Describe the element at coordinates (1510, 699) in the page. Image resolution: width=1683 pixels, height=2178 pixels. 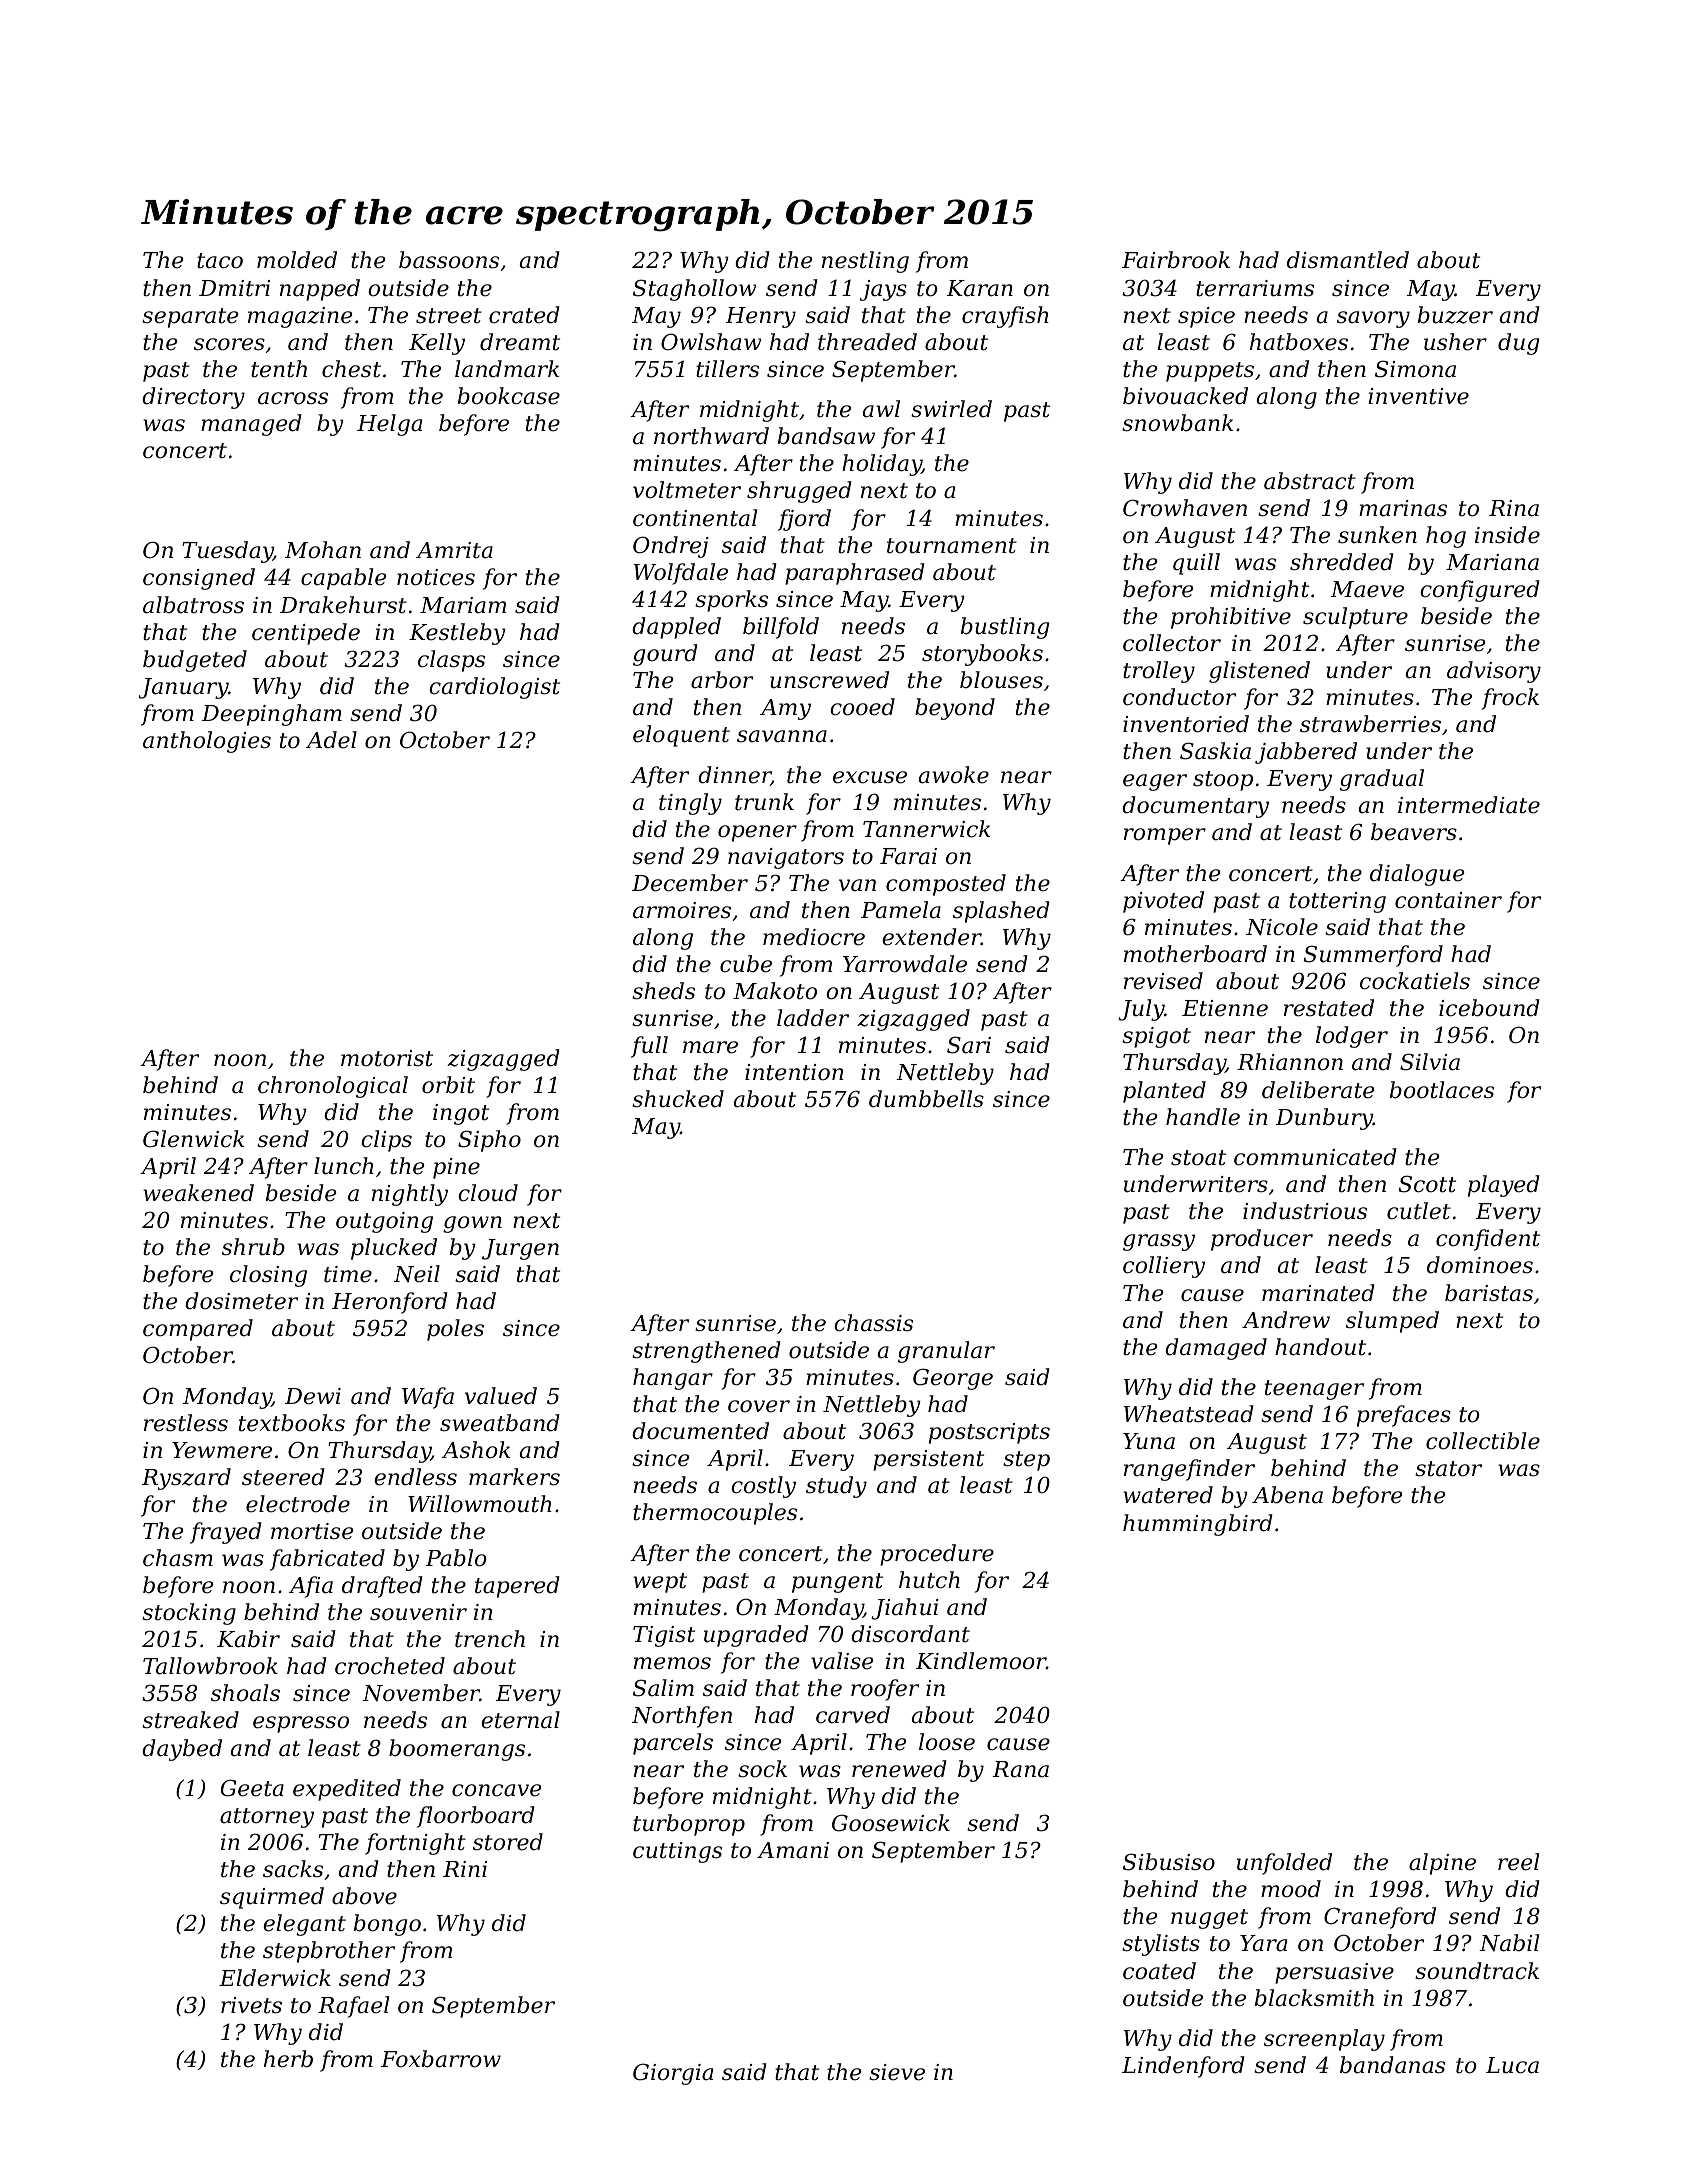
I see `frock` at that location.
